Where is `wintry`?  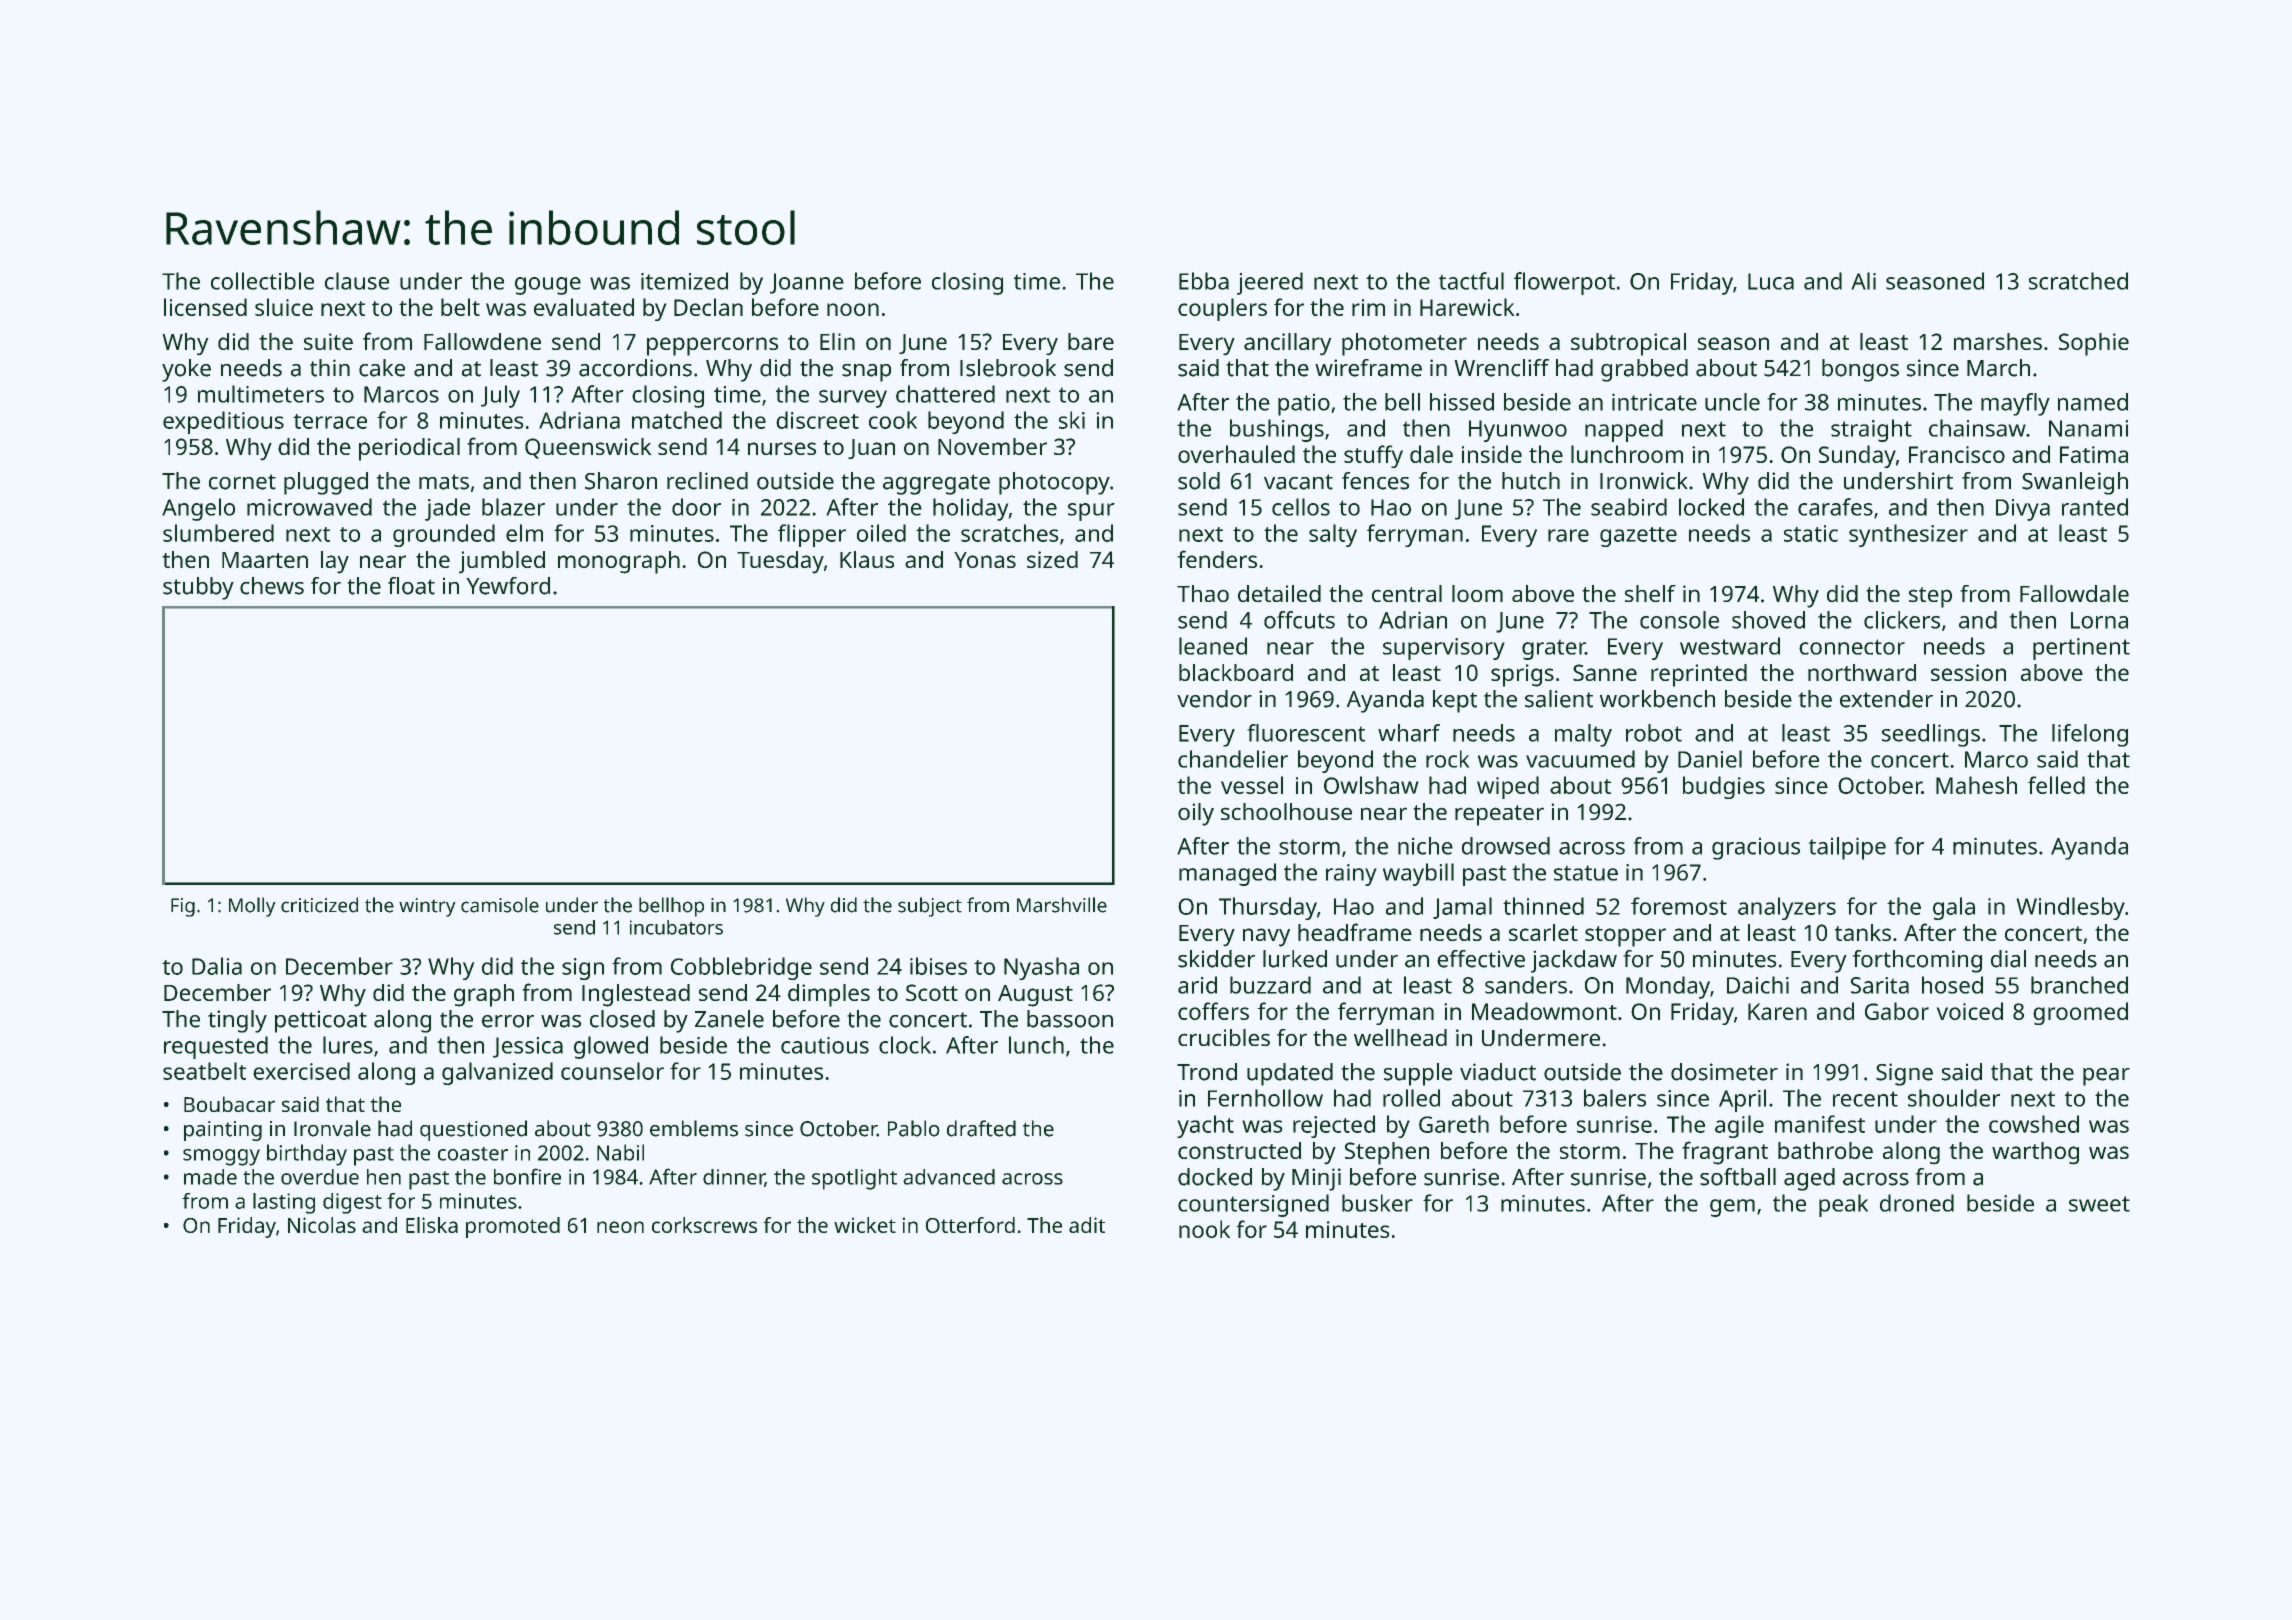 wintry is located at coordinates (427, 907).
